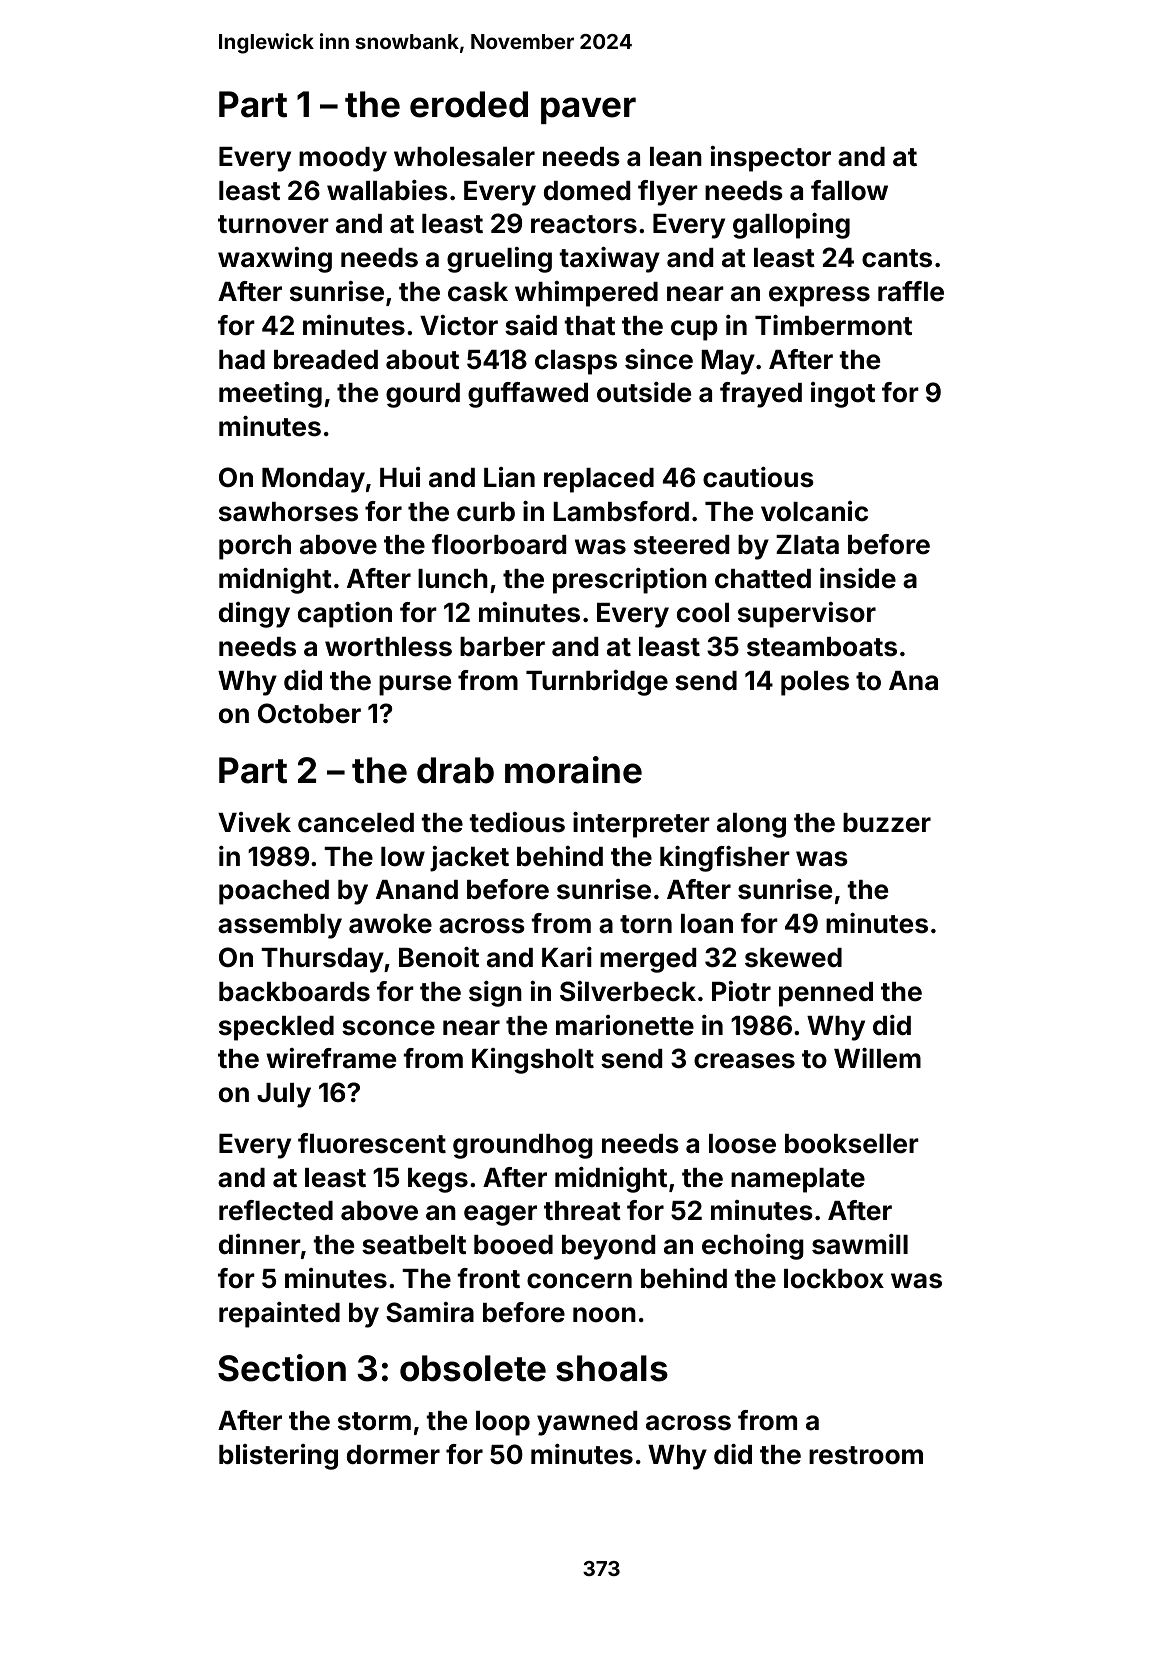 The width and height of the page is (1165, 1654). What do you see at coordinates (343, 159) in the page?
I see `moody` at bounding box center [343, 159].
